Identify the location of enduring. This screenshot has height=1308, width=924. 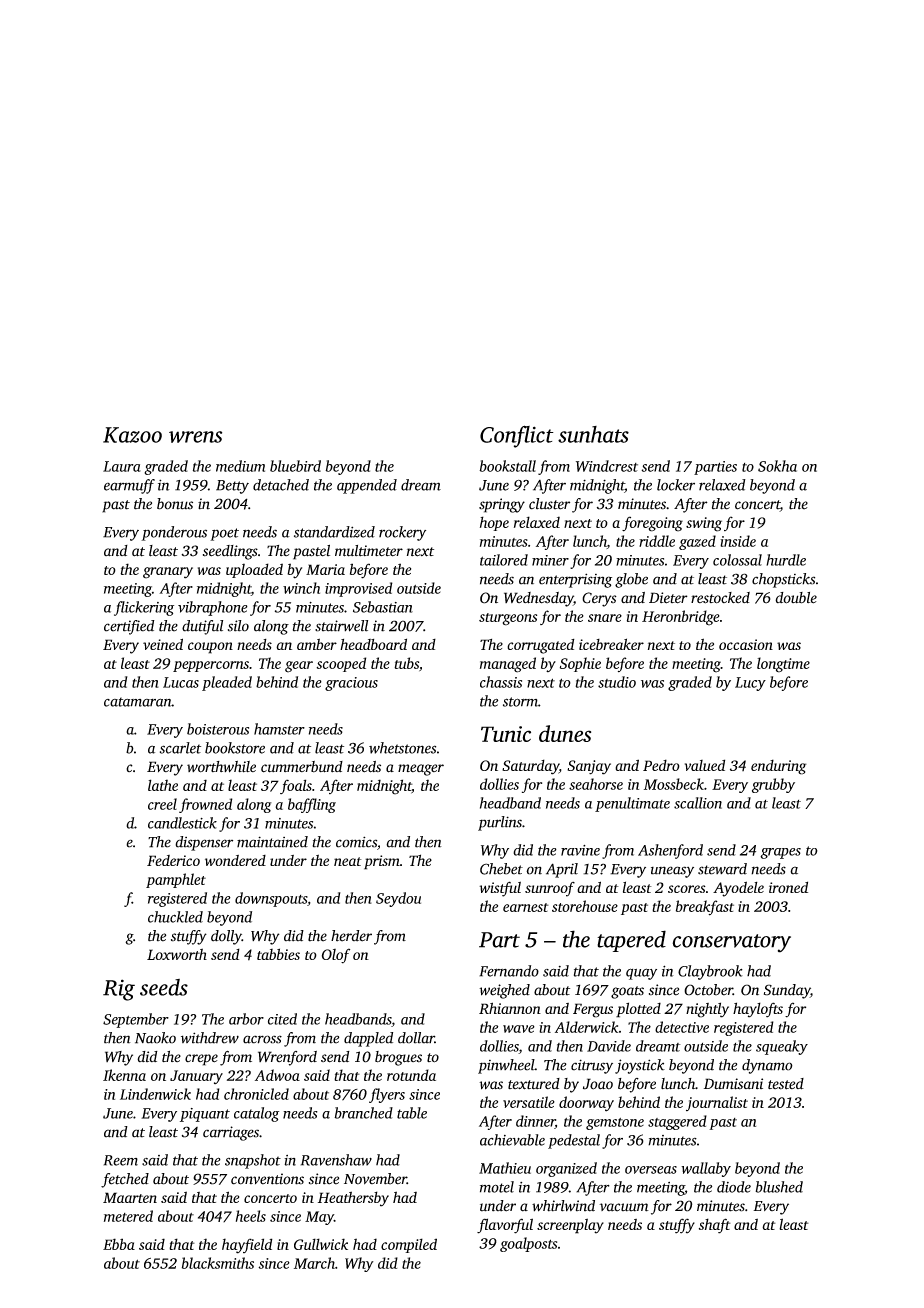
(779, 767).
